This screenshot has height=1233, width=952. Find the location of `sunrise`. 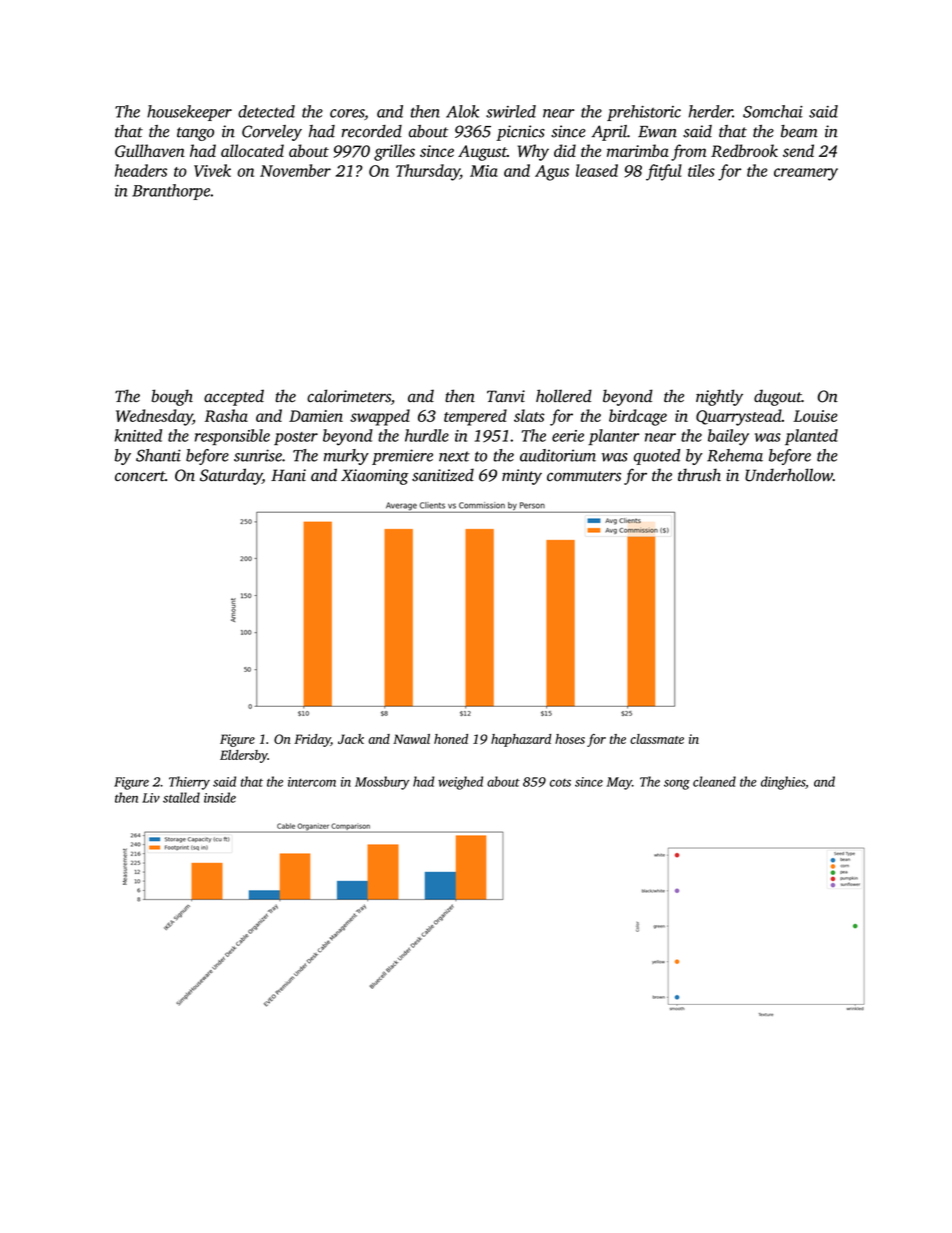

sunrise is located at coordinates (258, 455).
